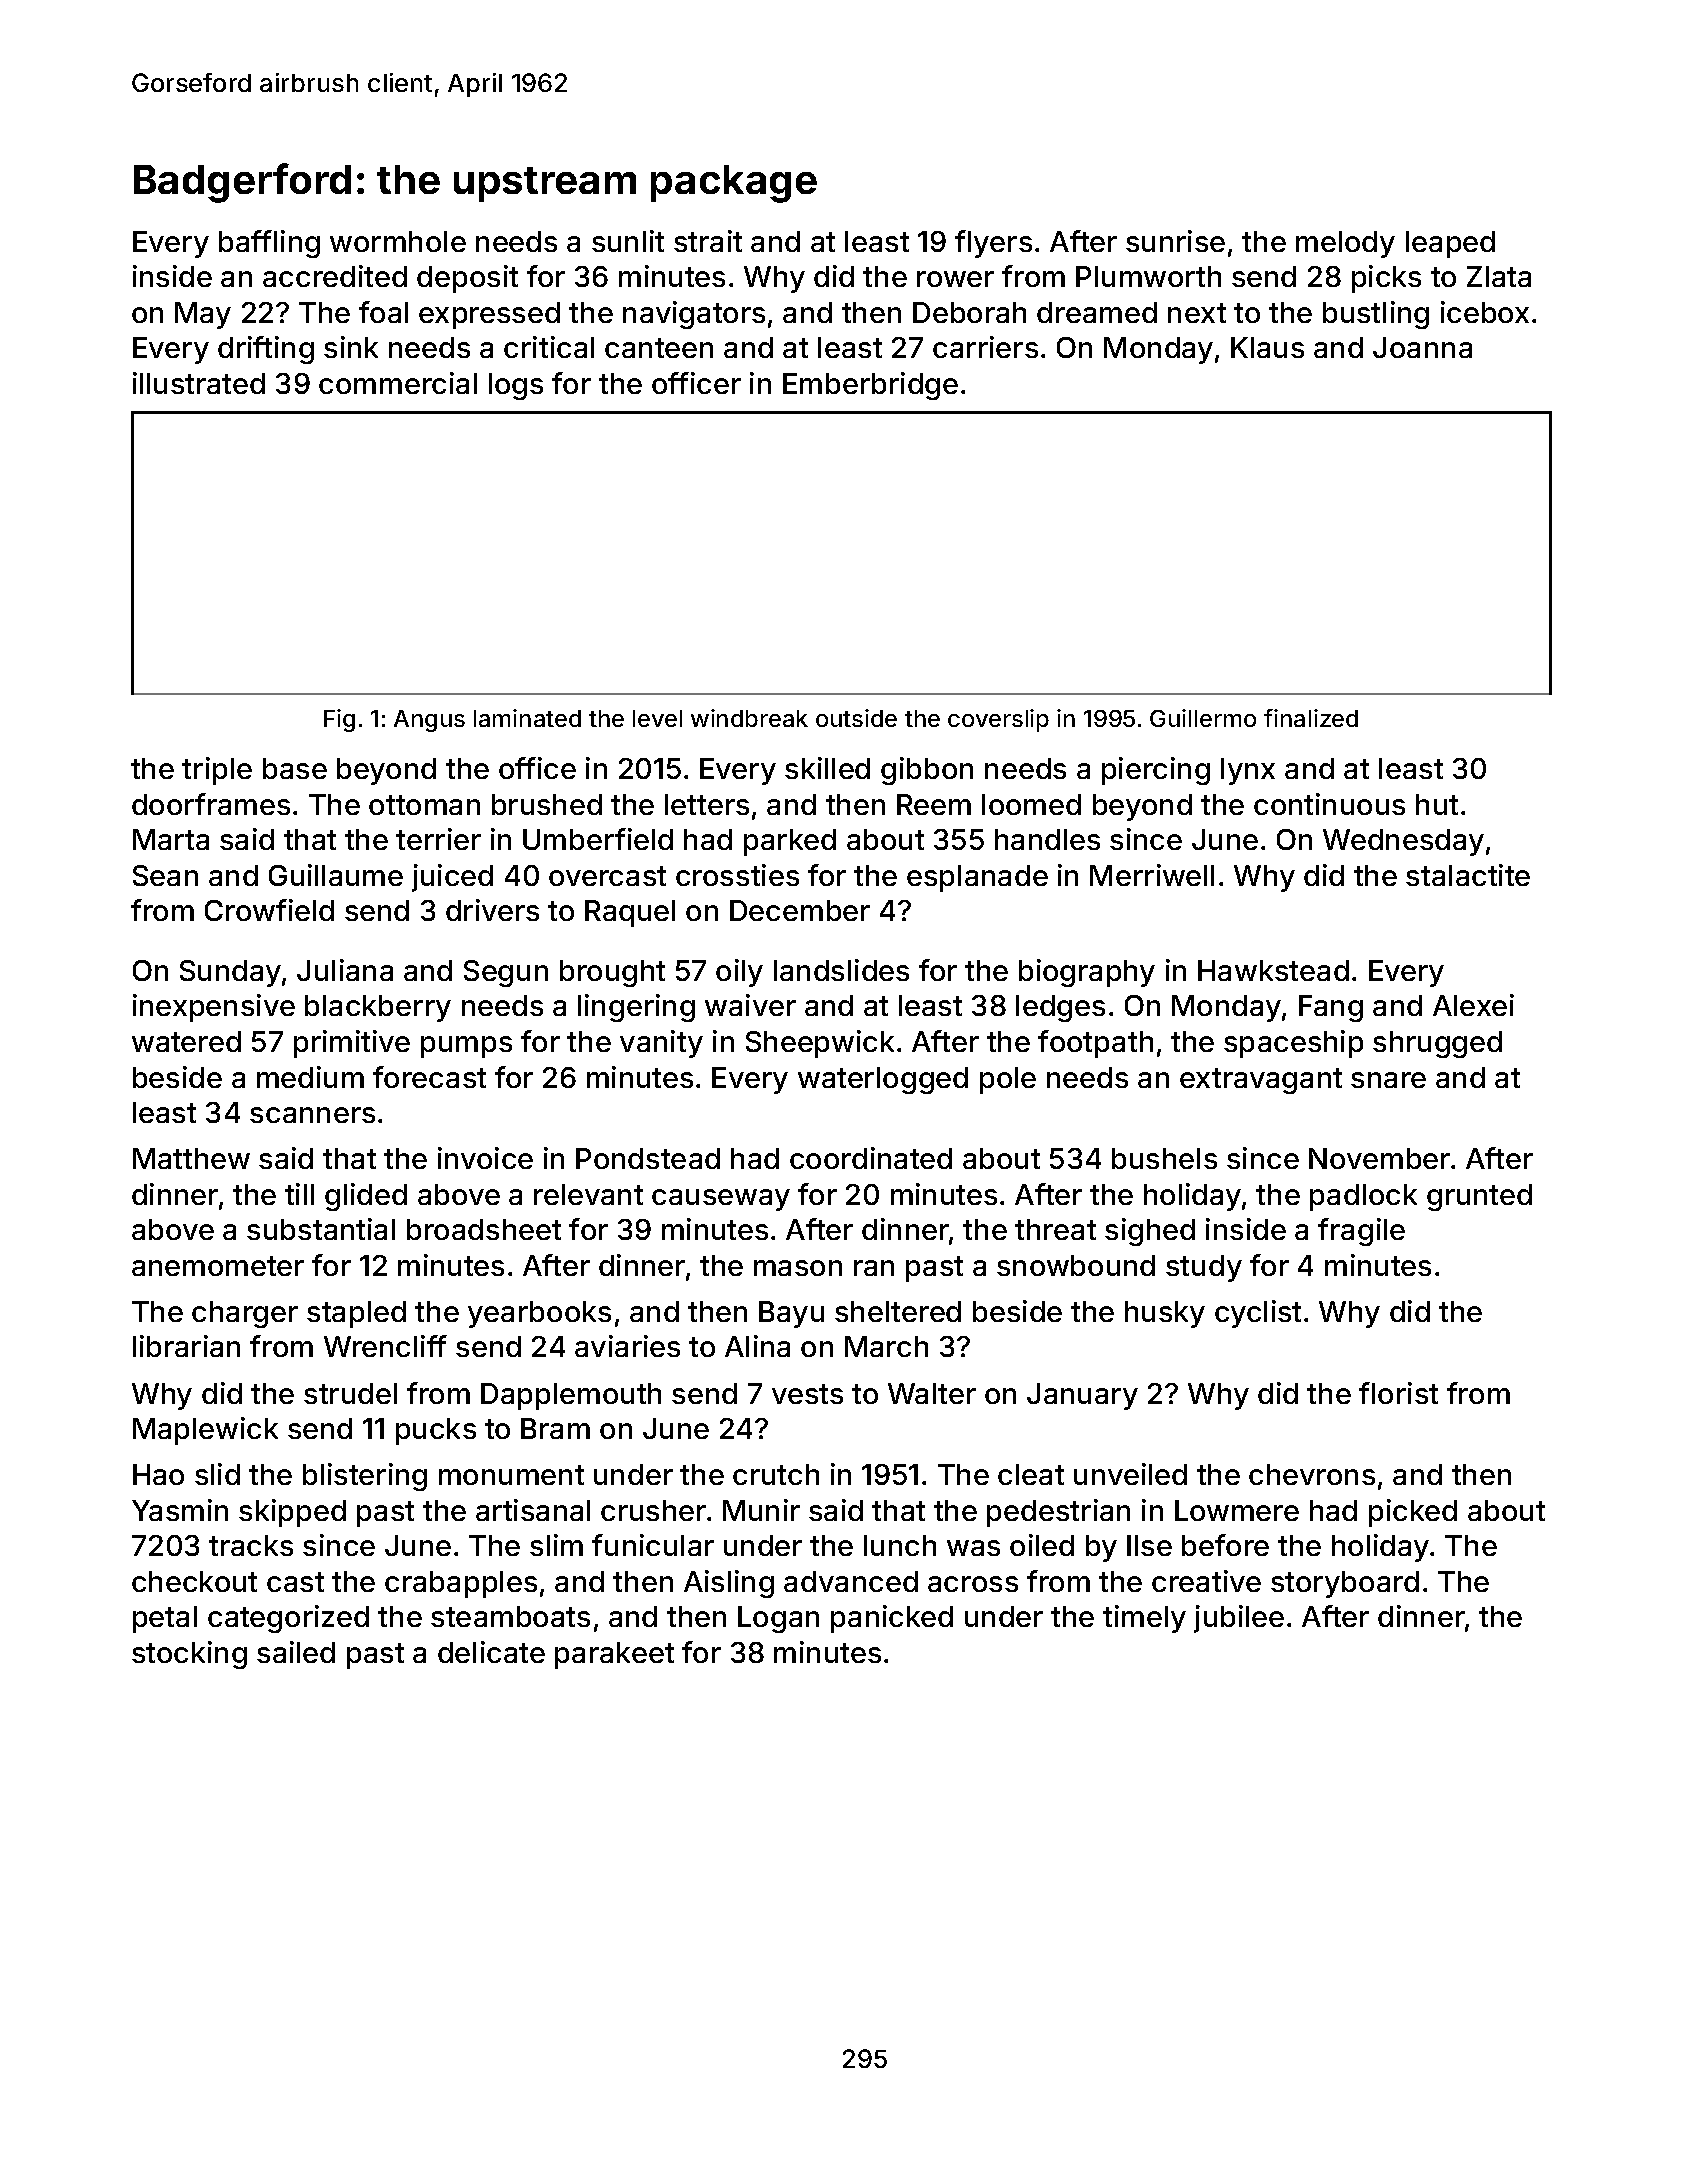  I want to click on base, so click(295, 768).
